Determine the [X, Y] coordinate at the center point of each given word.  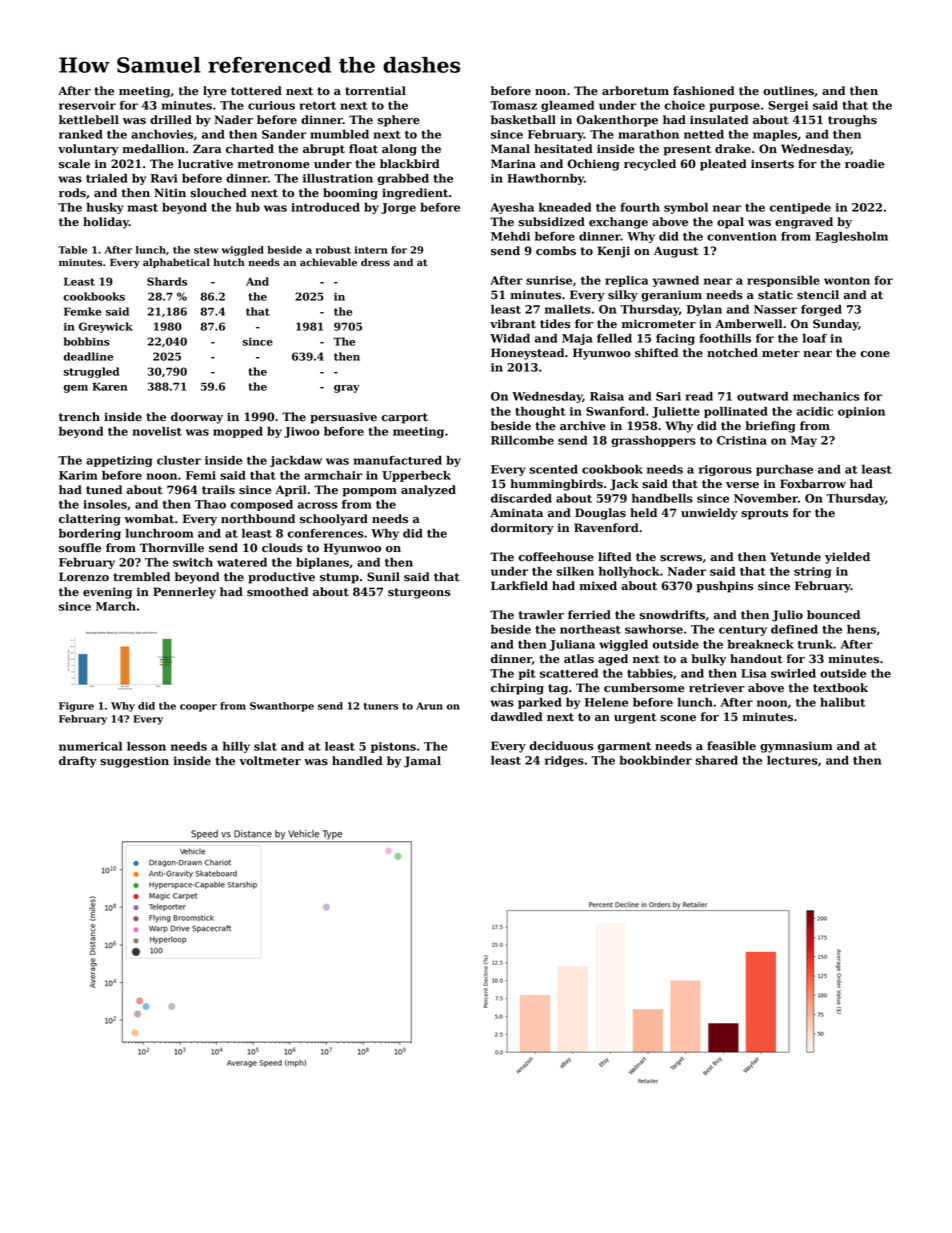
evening [107, 593]
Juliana [572, 645]
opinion [861, 412]
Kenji [613, 252]
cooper [198, 708]
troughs [852, 121]
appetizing [119, 461]
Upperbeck [416, 476]
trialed [107, 178]
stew [206, 250]
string [812, 572]
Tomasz [513, 105]
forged [821, 310]
